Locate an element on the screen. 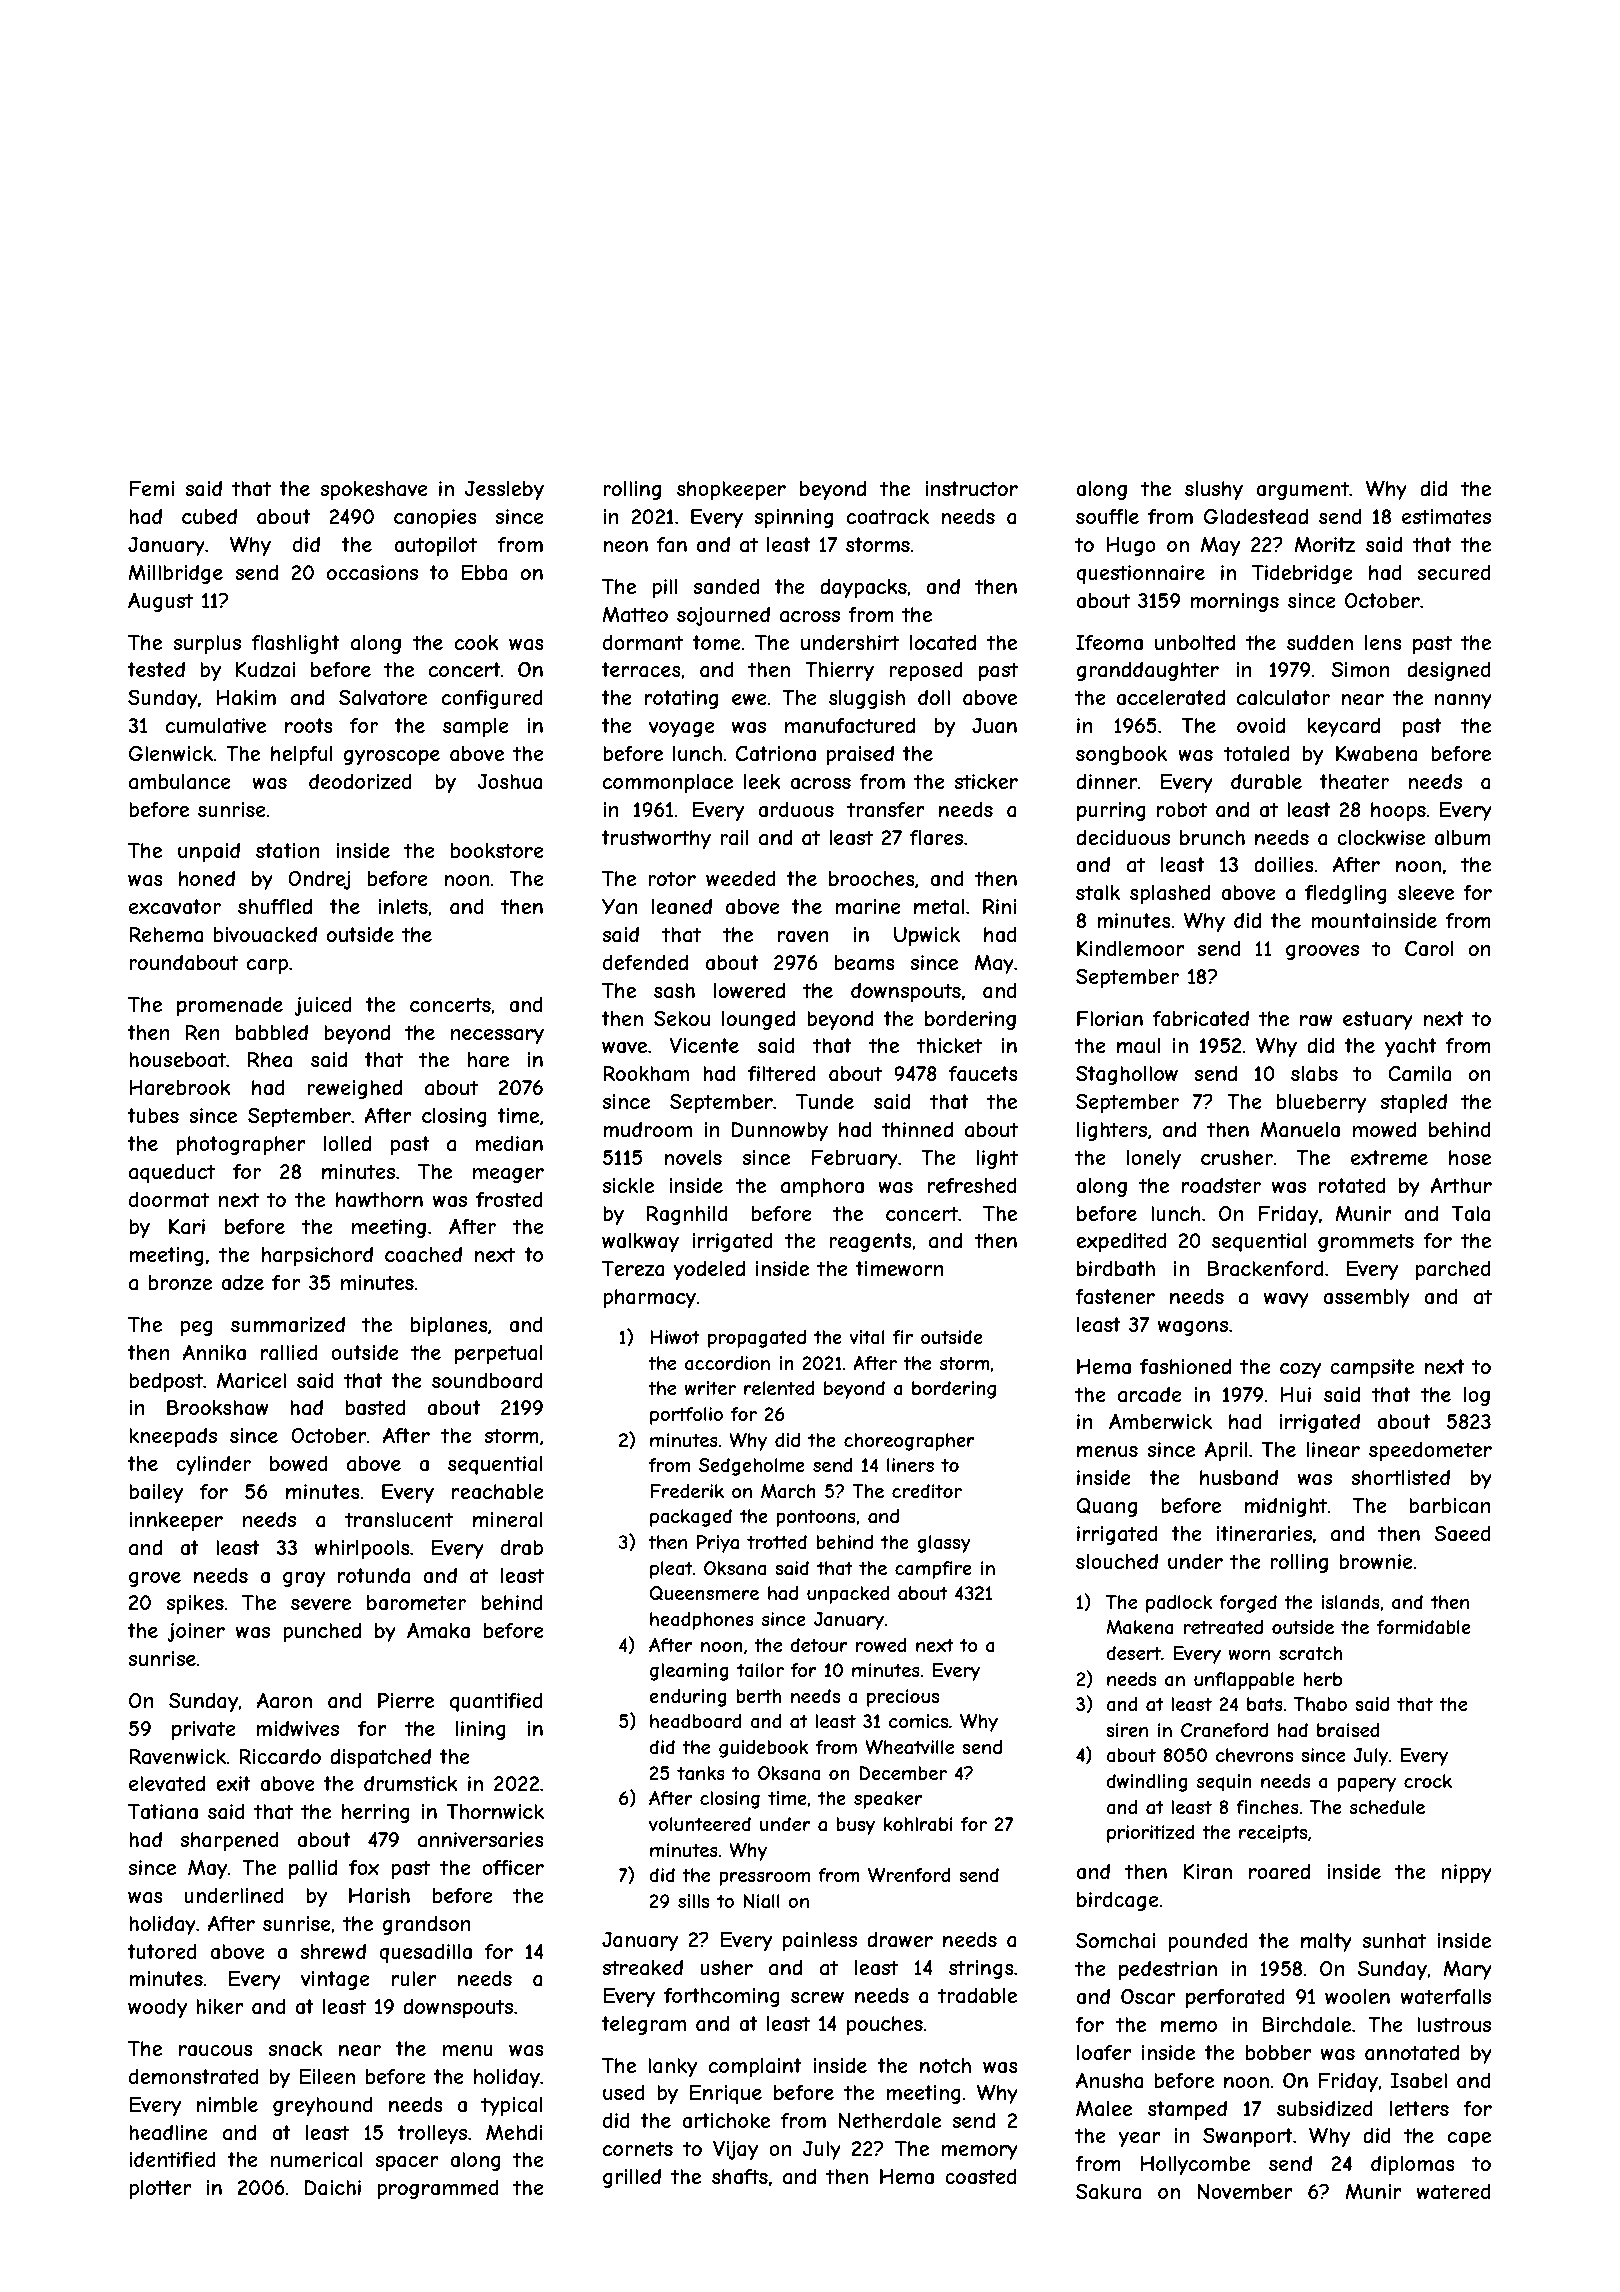 The height and width of the screenshot is (2292, 1620). houseboat is located at coordinates (177, 1060).
